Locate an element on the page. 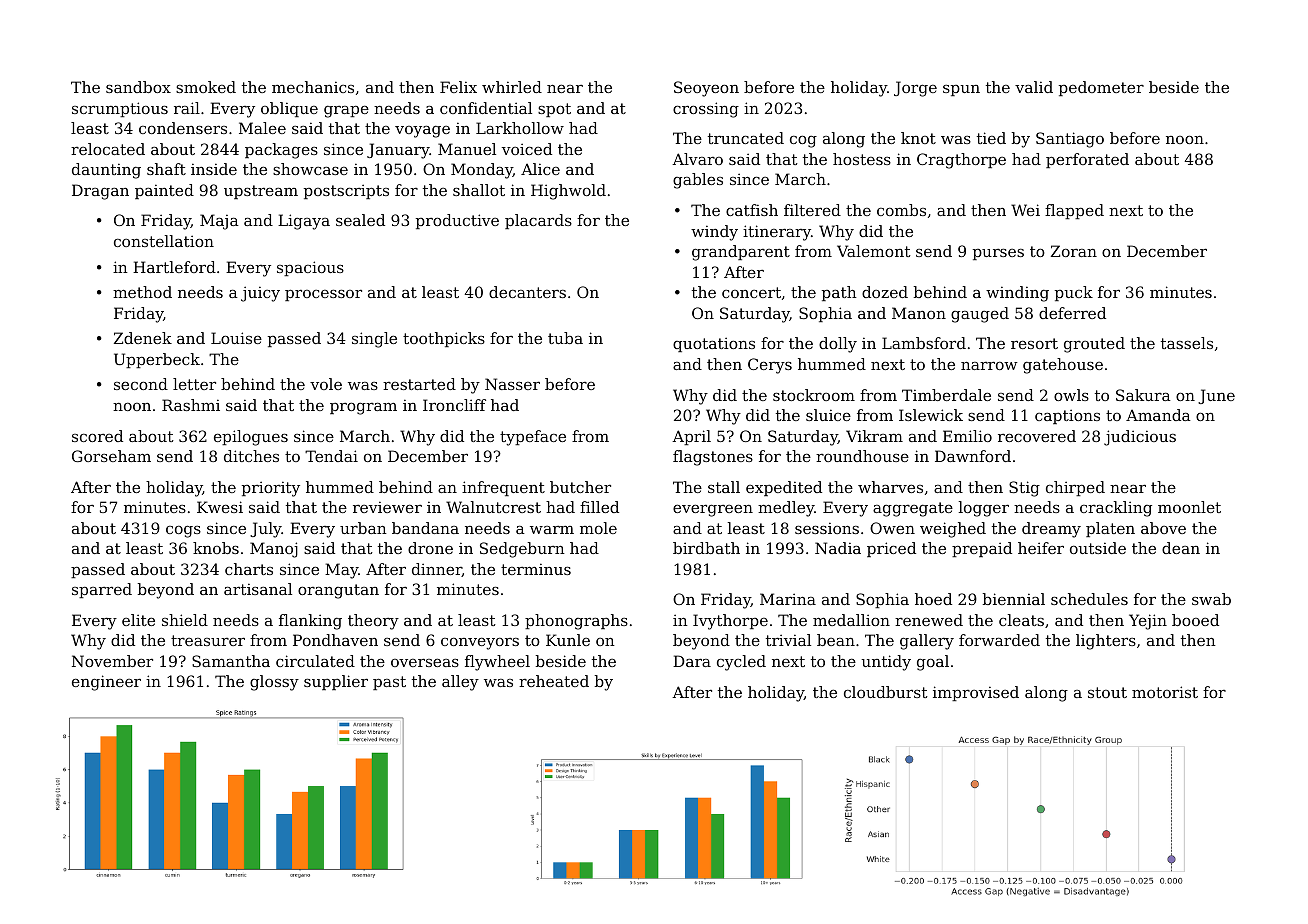 The width and height of the page is (1308, 924). reheated is located at coordinates (554, 681).
